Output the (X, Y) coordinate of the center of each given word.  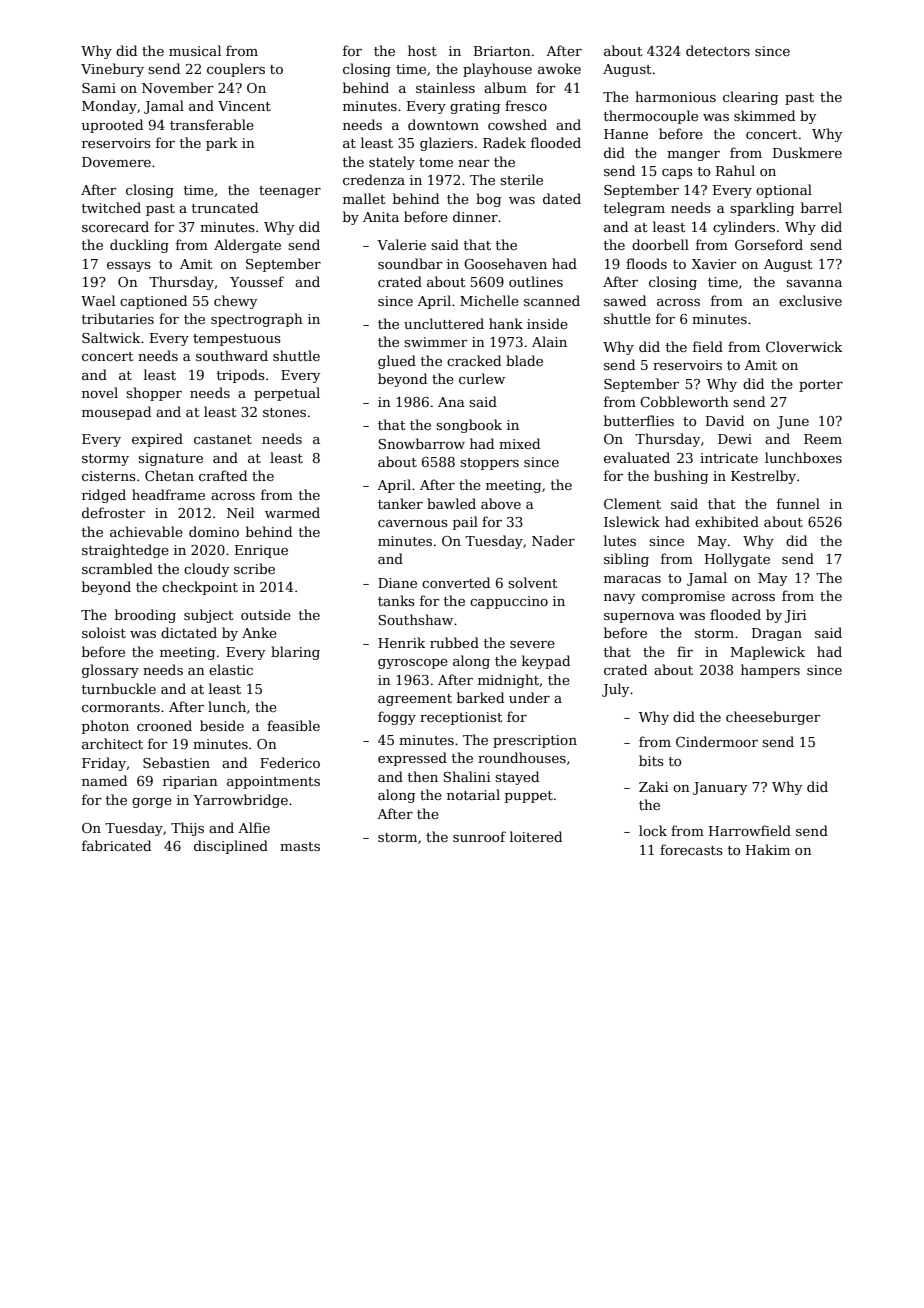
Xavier (714, 264)
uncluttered (444, 323)
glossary (110, 671)
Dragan (777, 634)
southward (232, 355)
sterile (521, 179)
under (529, 697)
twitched (111, 207)
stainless (445, 87)
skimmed (764, 115)
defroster (113, 512)
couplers (236, 70)
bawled (451, 503)
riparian (190, 782)
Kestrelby (763, 477)
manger (693, 156)
